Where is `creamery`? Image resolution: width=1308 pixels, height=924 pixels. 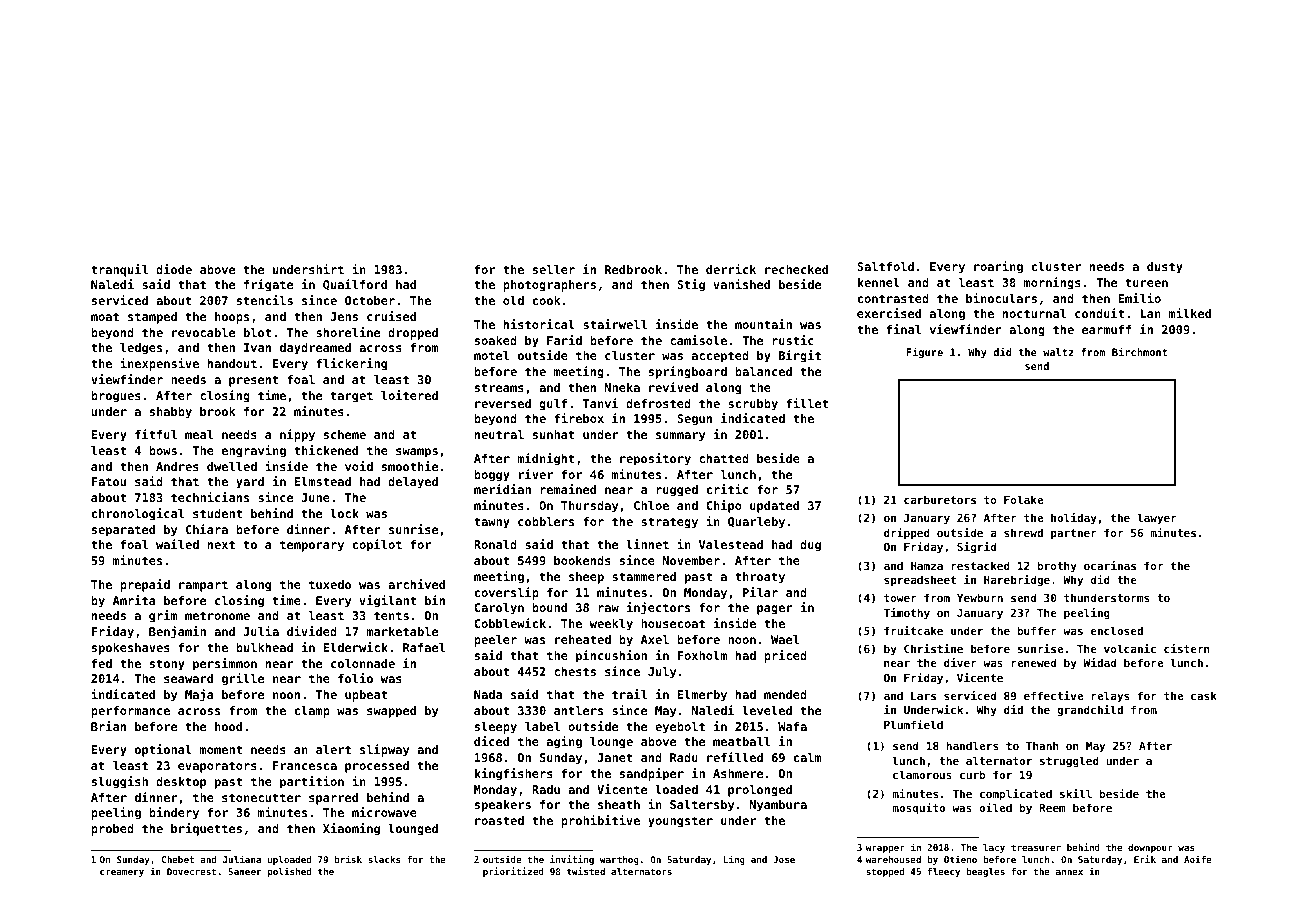 creamery is located at coordinates (122, 873).
